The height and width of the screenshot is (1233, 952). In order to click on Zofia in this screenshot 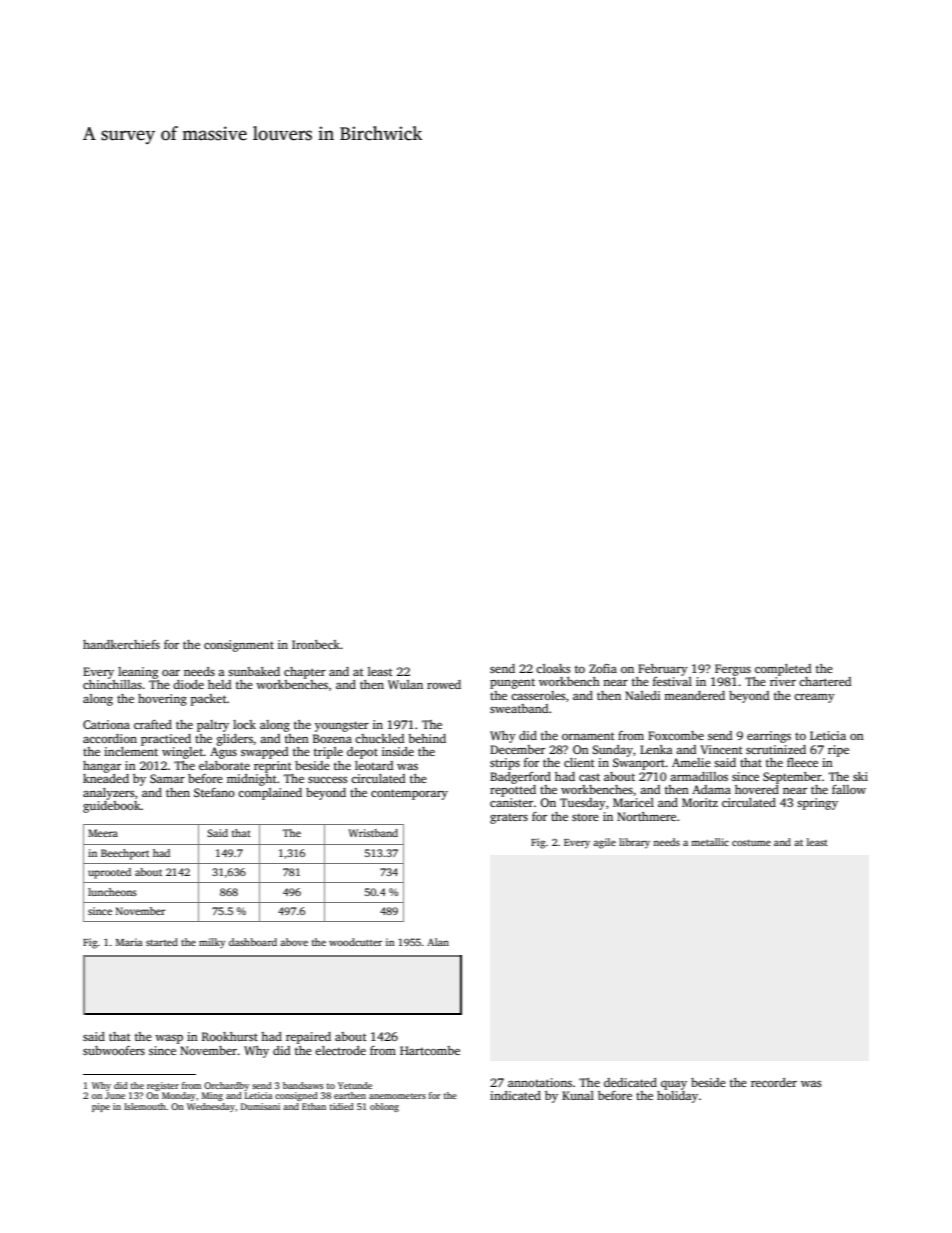, I will do `click(603, 668)`.
